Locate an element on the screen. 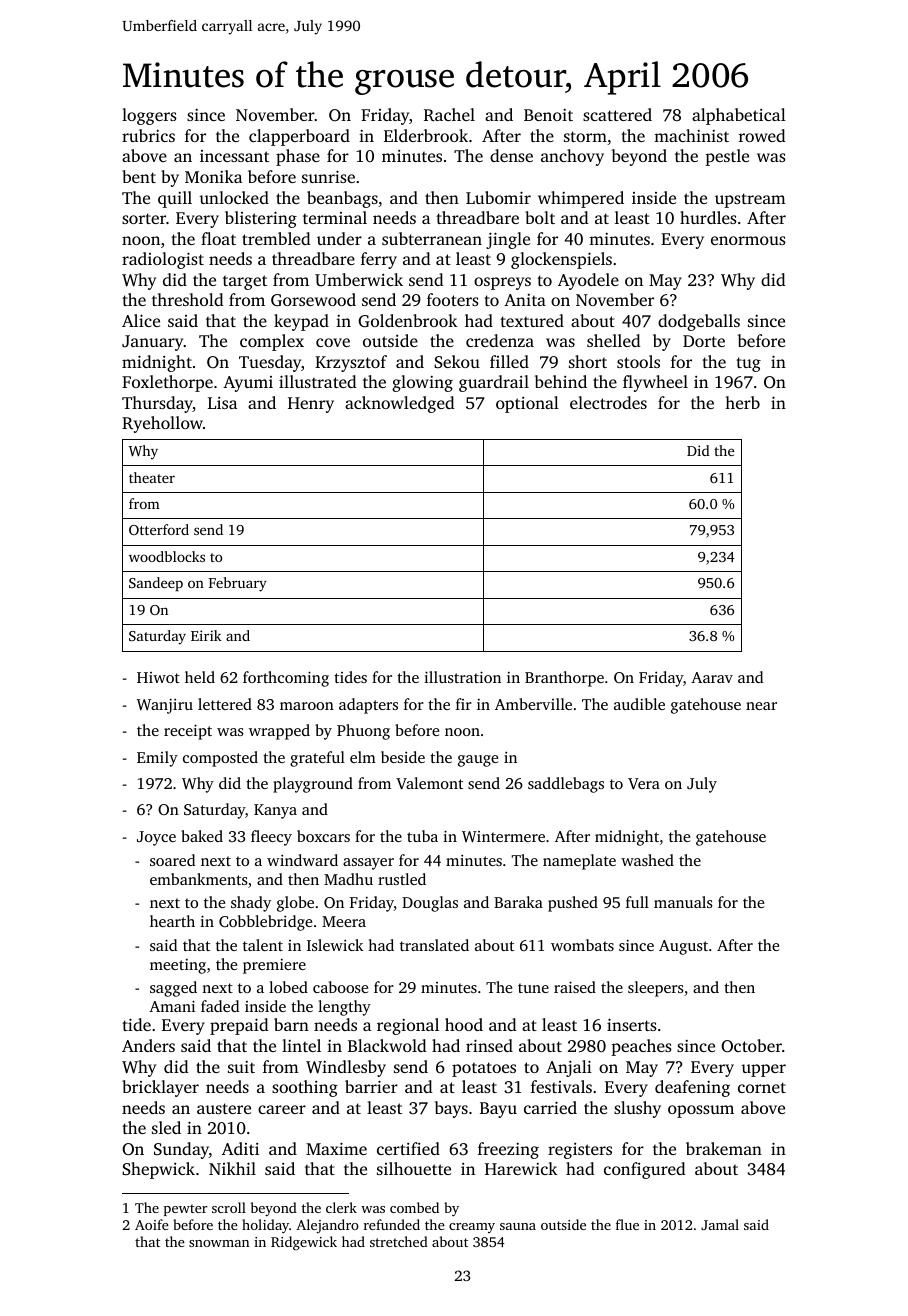  Joyce is located at coordinates (156, 838).
